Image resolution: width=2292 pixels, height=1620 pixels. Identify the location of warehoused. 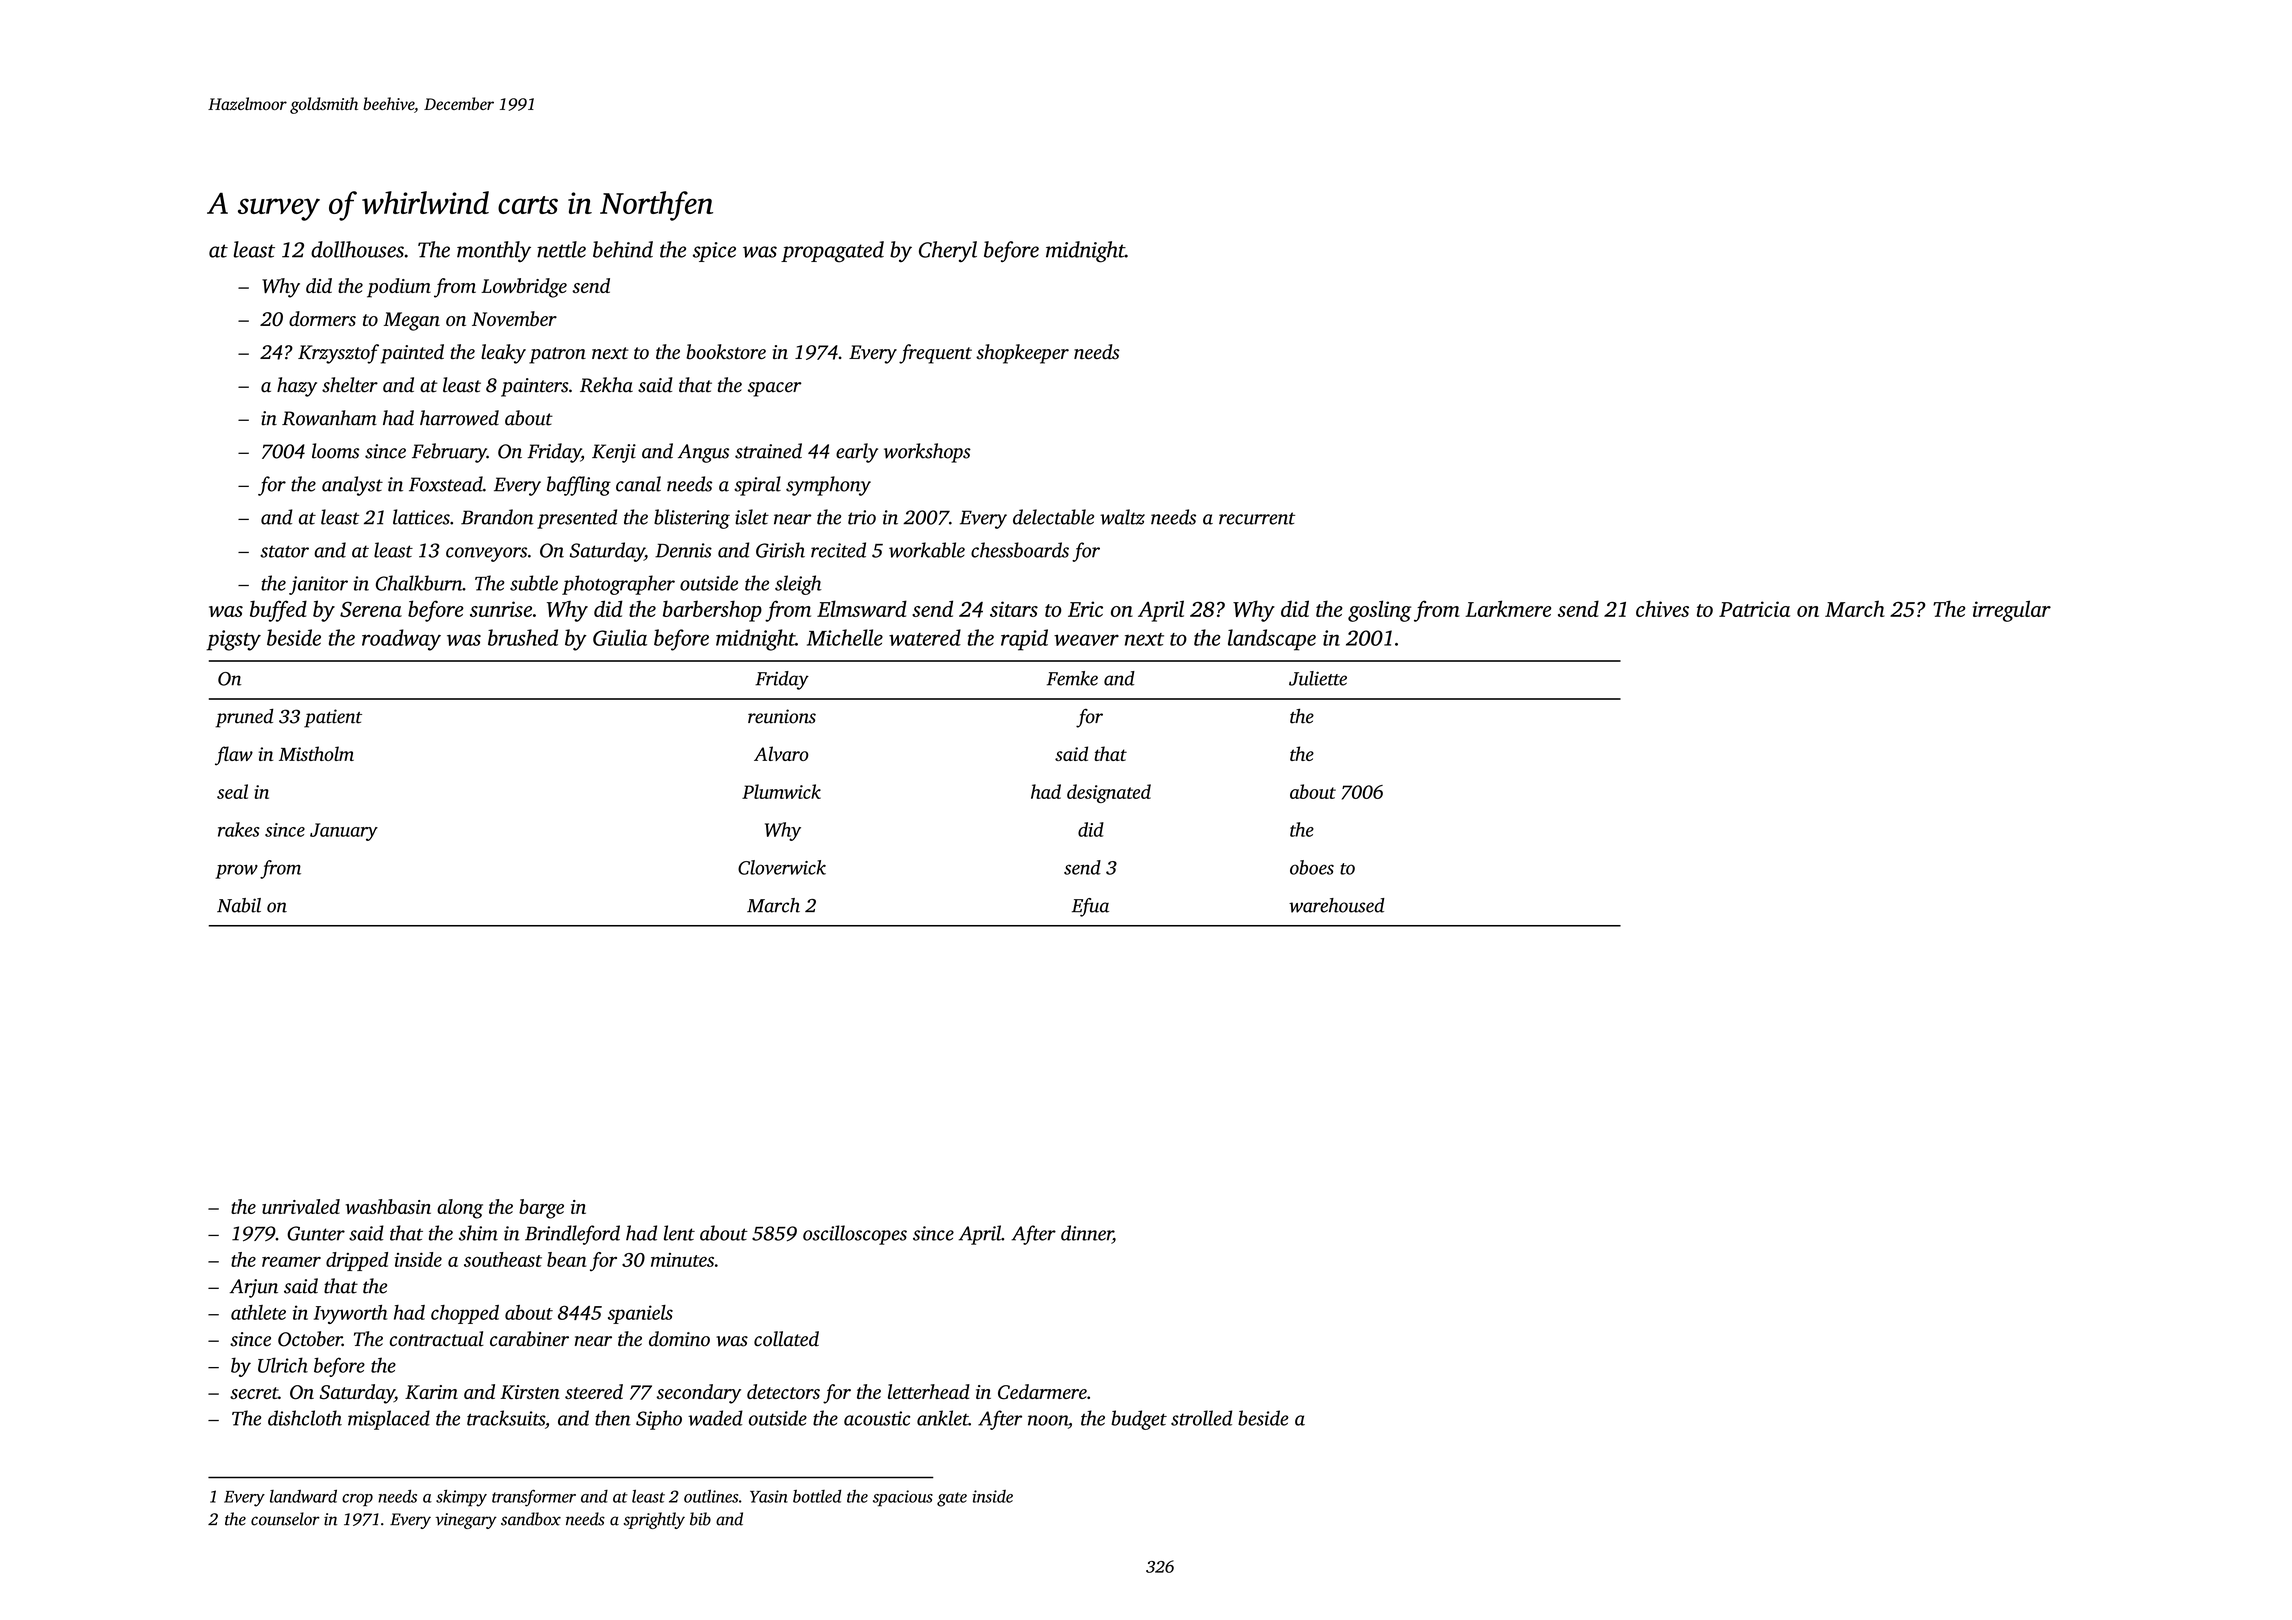
(1337, 905).
